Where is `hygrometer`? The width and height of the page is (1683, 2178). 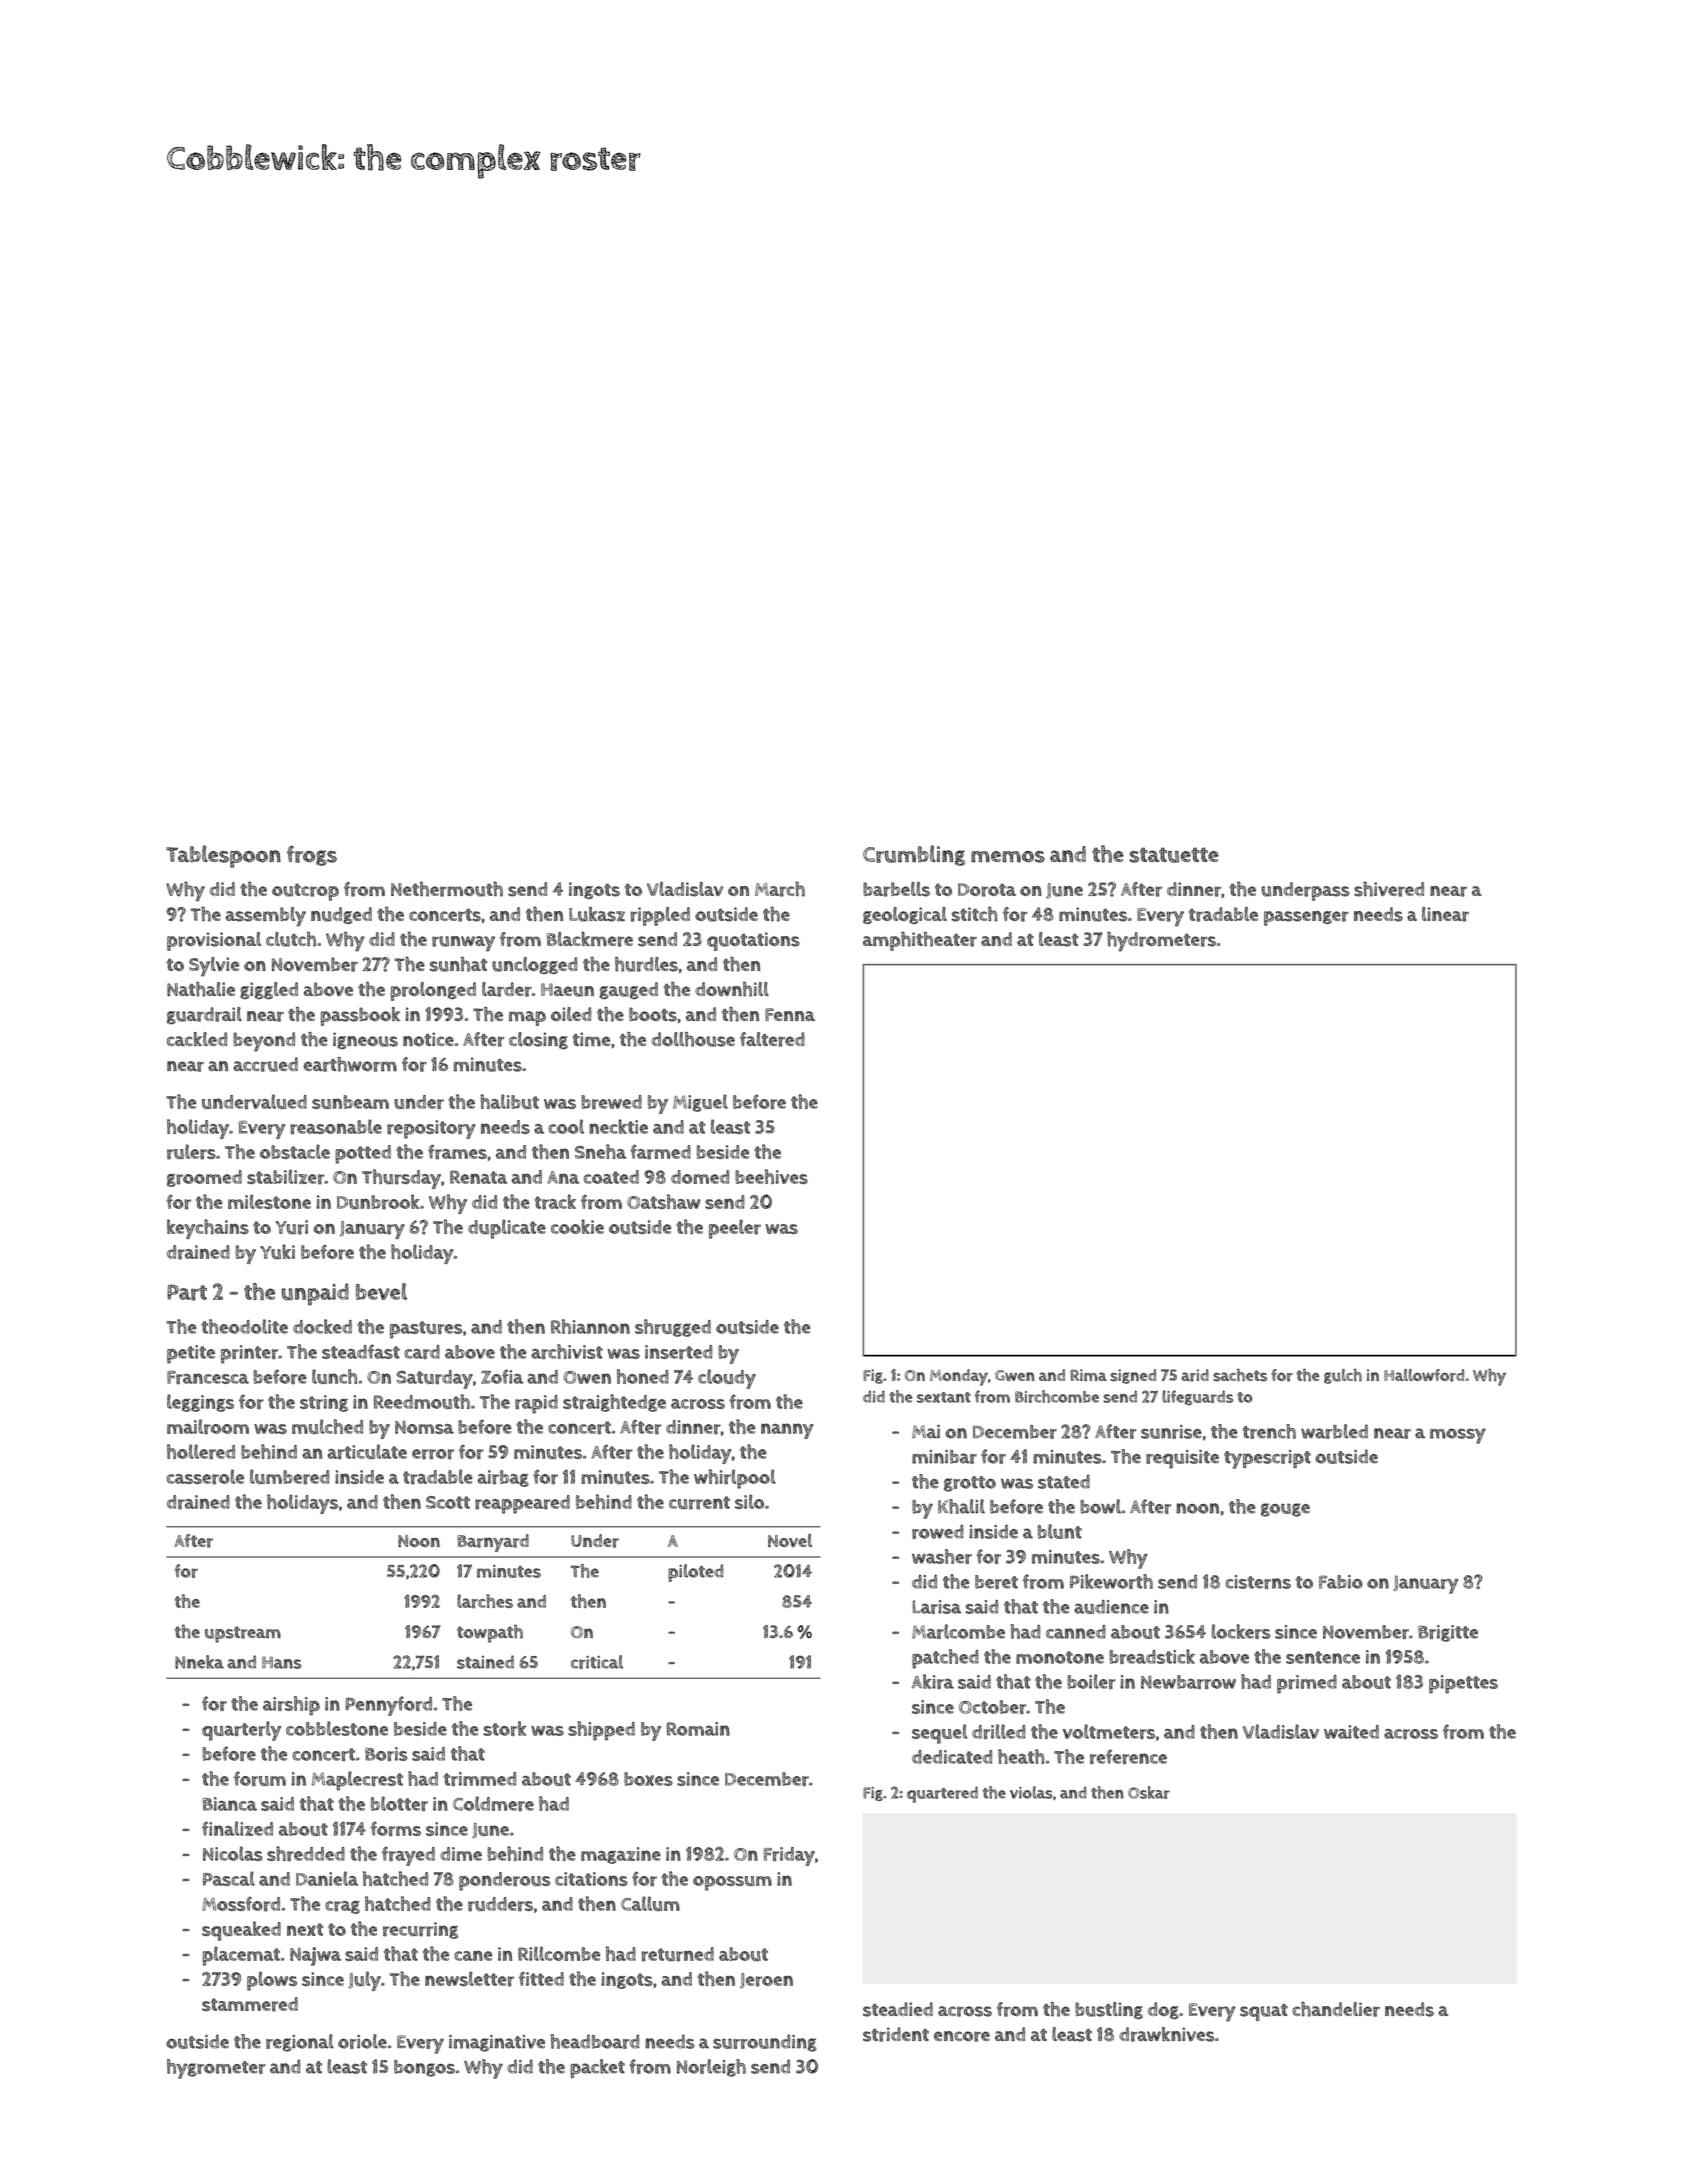
hygrometer is located at coordinates (216, 2069).
